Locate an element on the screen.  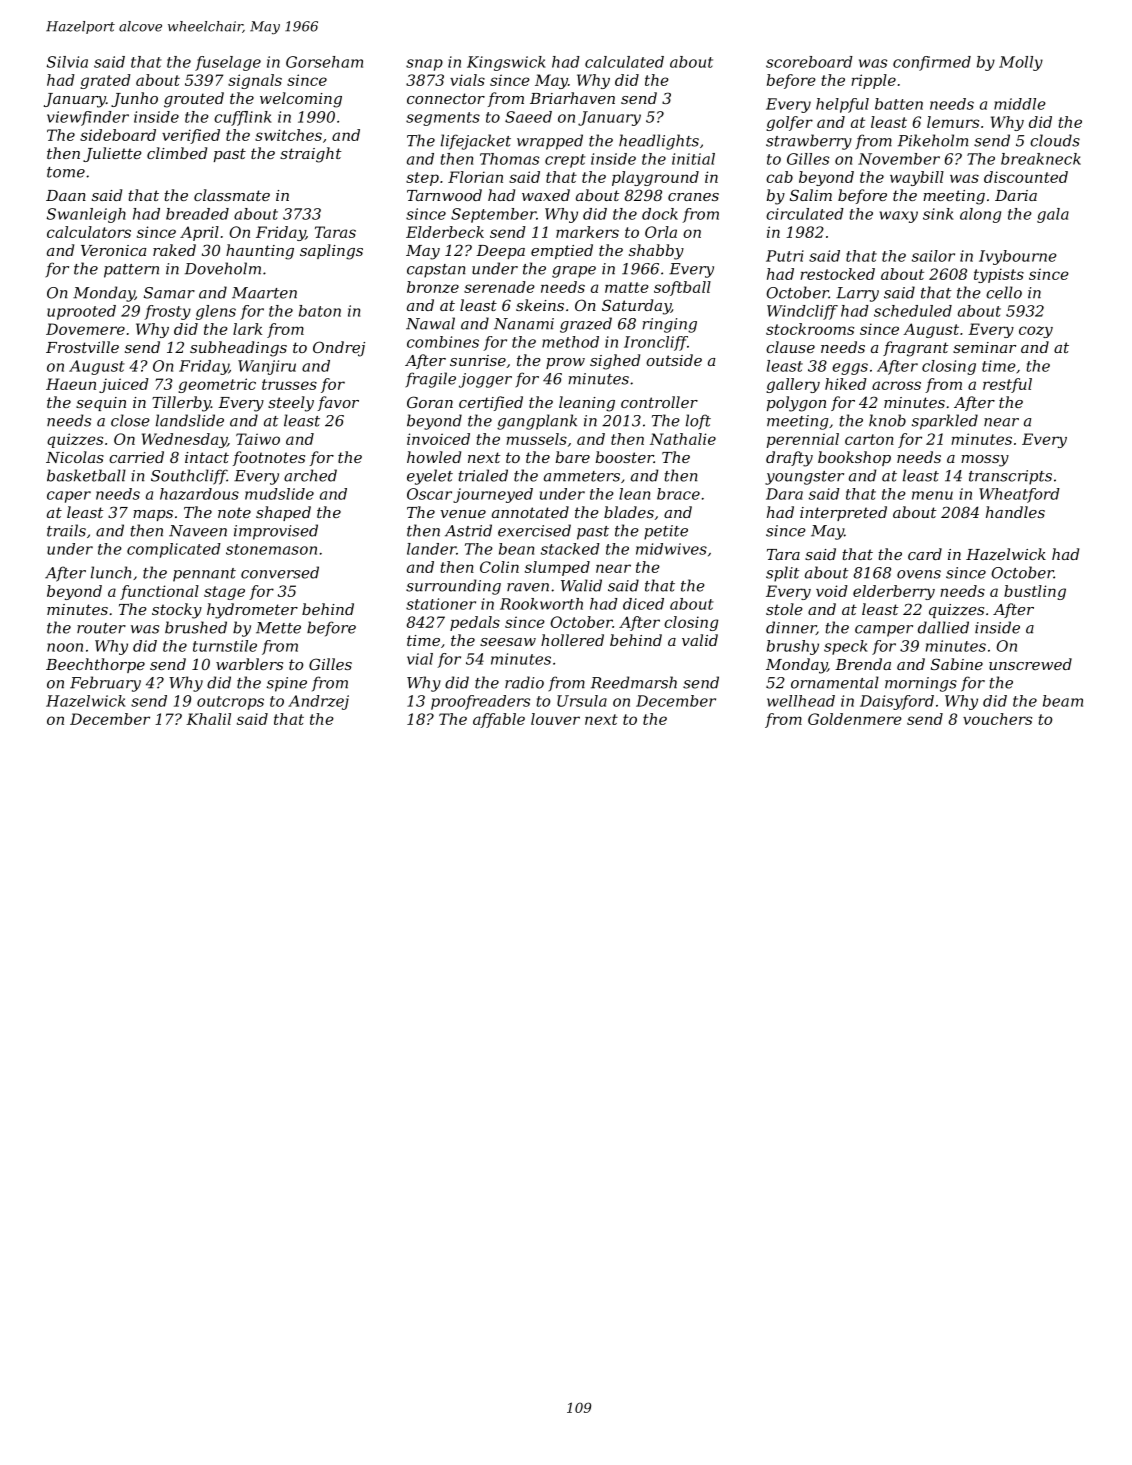
Windcliff is located at coordinates (802, 312).
